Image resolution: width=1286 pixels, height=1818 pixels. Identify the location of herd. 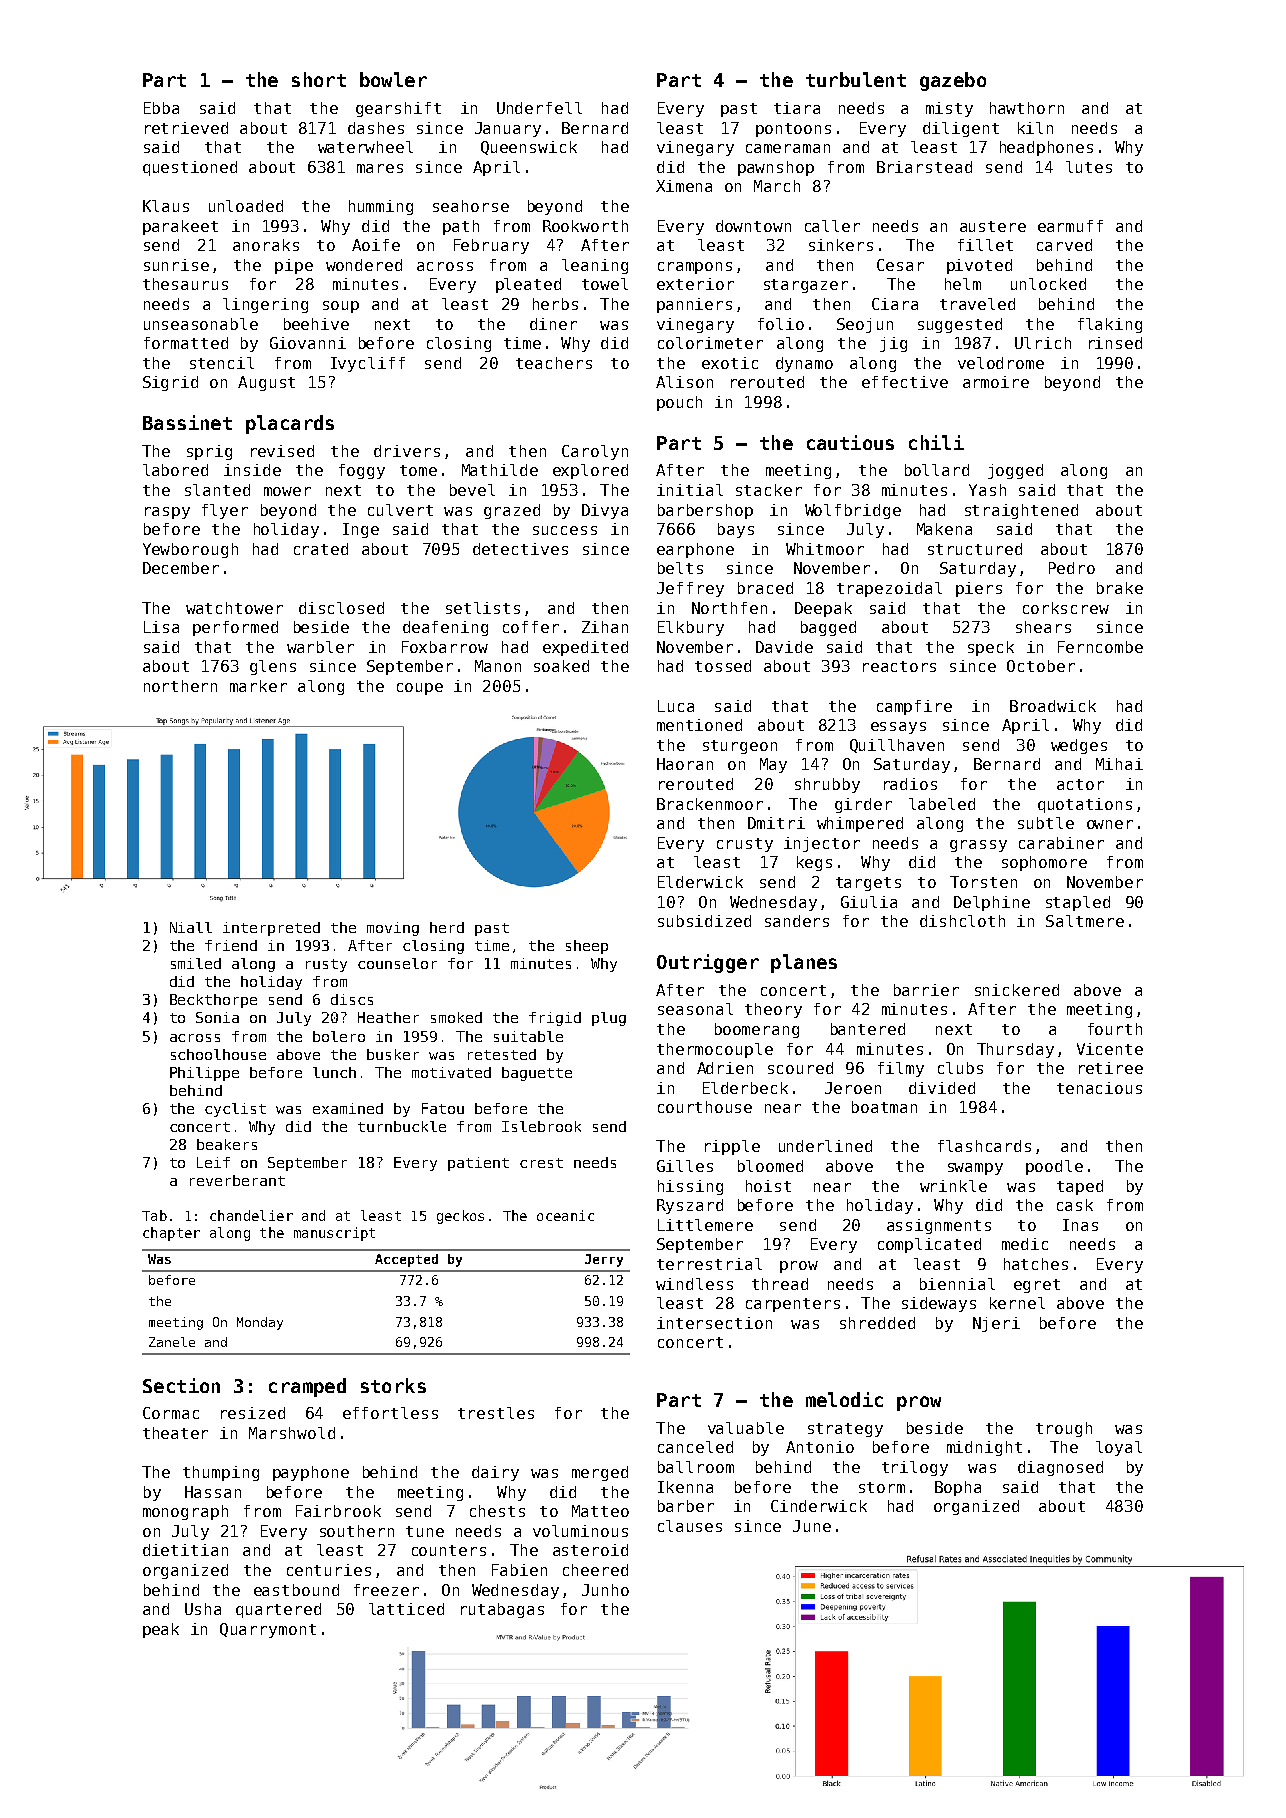
(447, 927).
